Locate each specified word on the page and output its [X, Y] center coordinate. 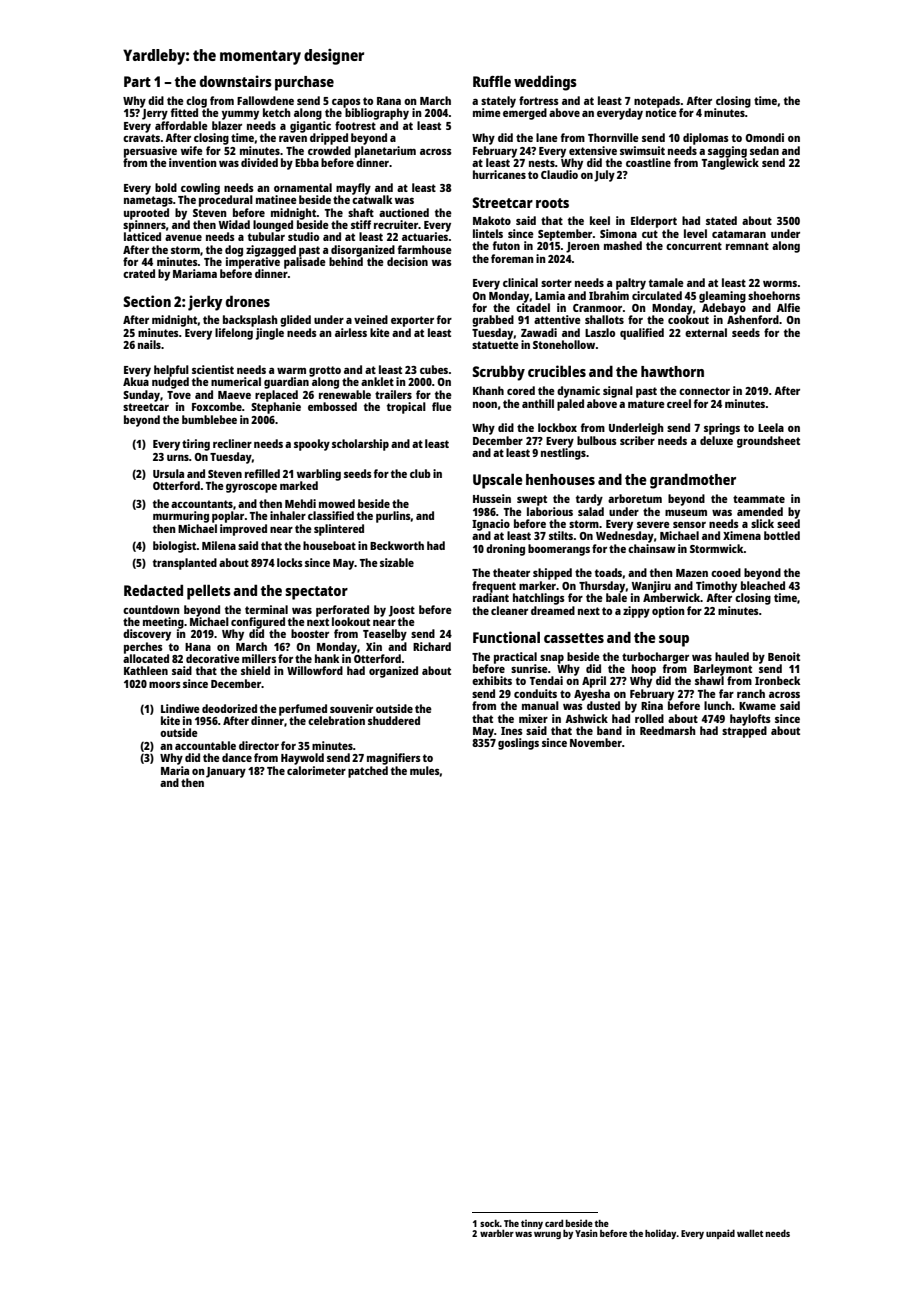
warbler [497, 1233]
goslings [518, 744]
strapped [744, 732]
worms [780, 284]
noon [485, 405]
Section [147, 301]
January [226, 772]
